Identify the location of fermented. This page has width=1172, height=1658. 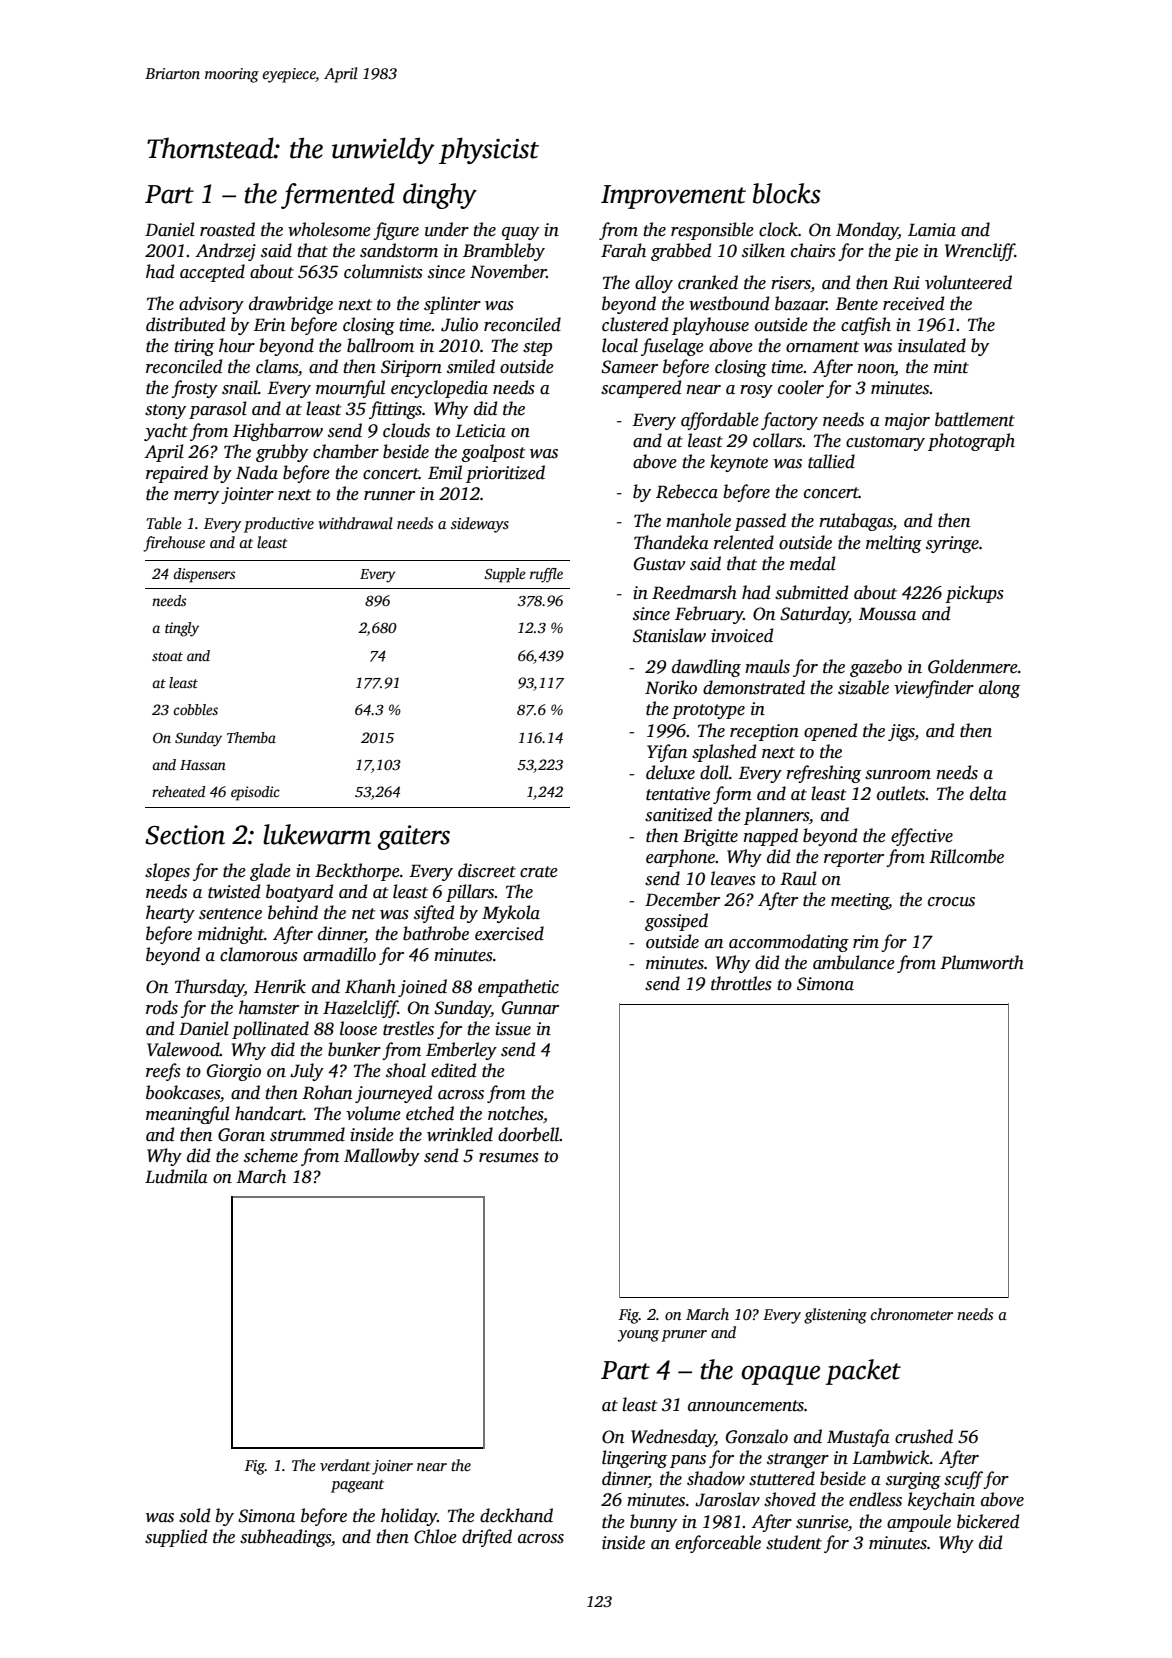
(338, 196).
